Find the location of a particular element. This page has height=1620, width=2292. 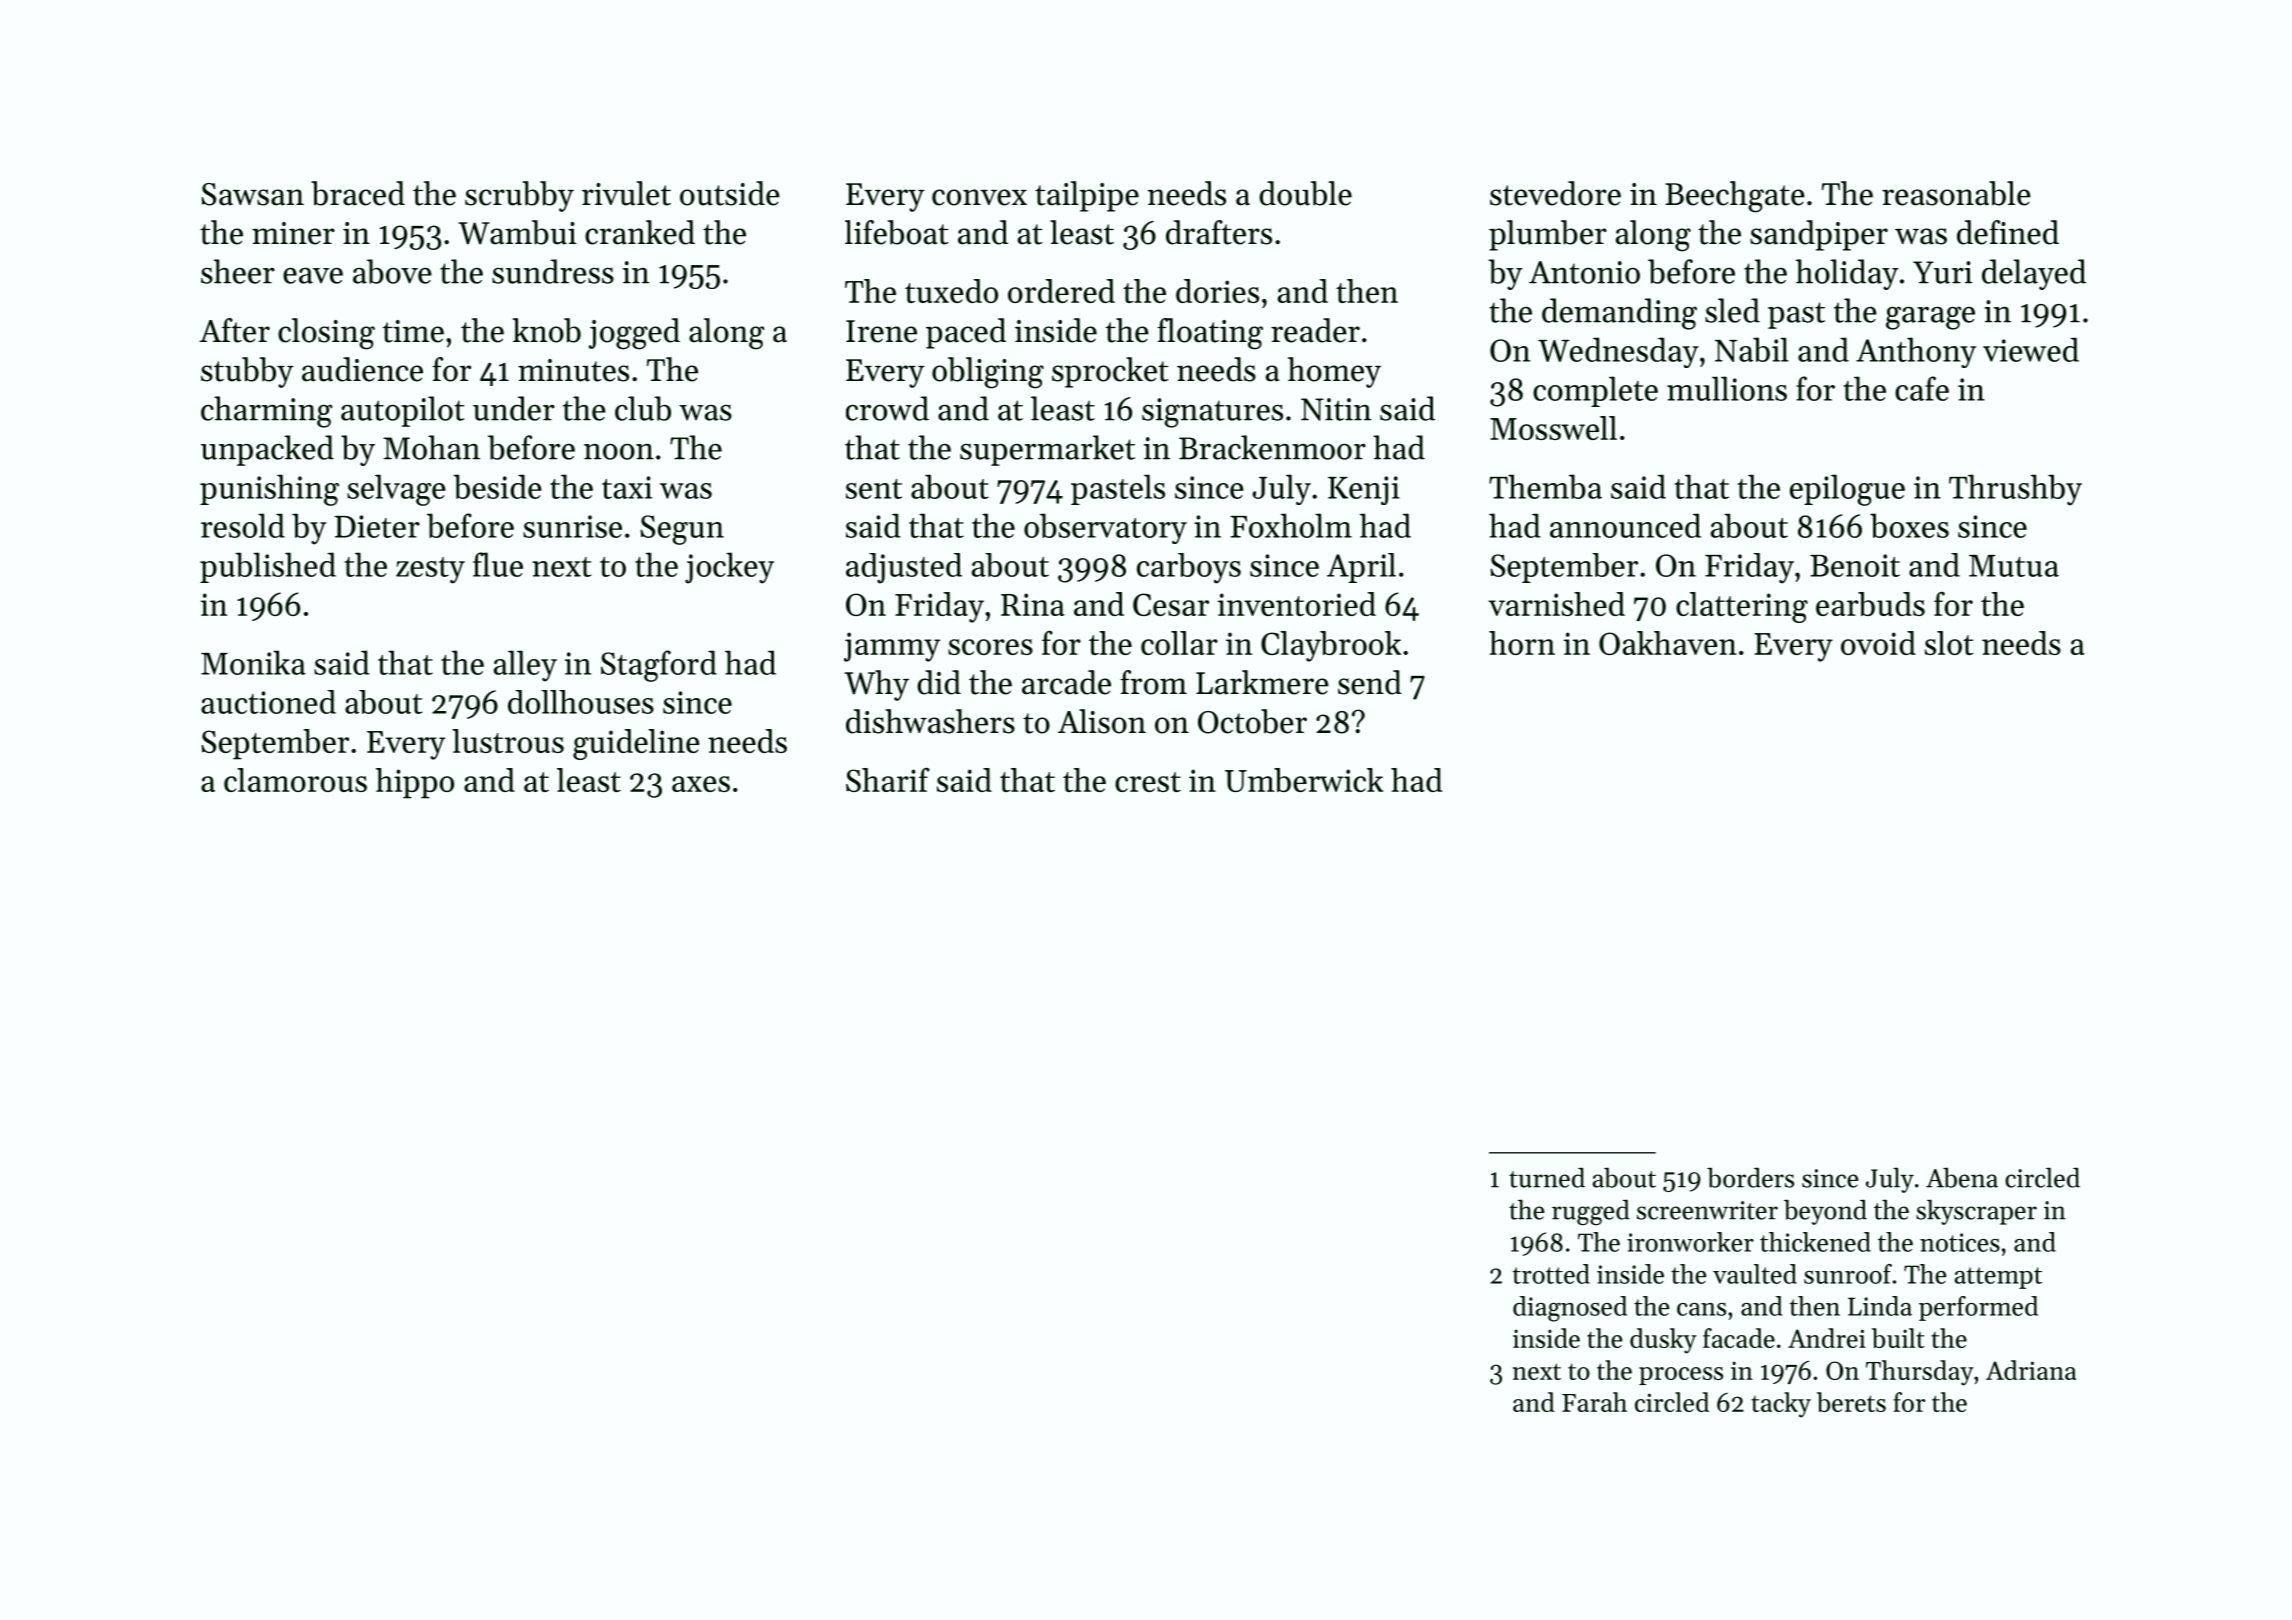

slot is located at coordinates (1949, 643).
